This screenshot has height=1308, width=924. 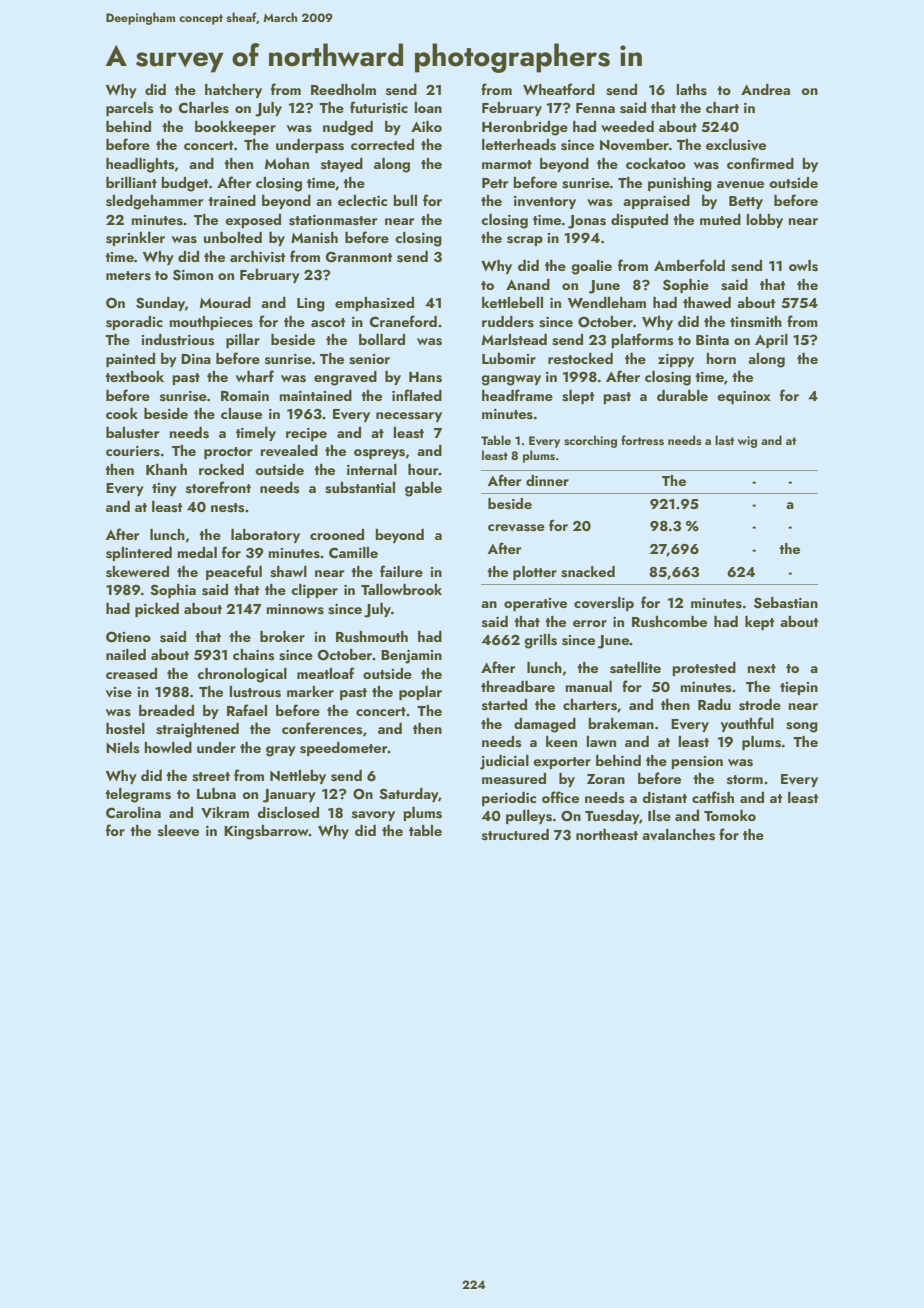 What do you see at coordinates (178, 831) in the screenshot?
I see `sleeve` at bounding box center [178, 831].
